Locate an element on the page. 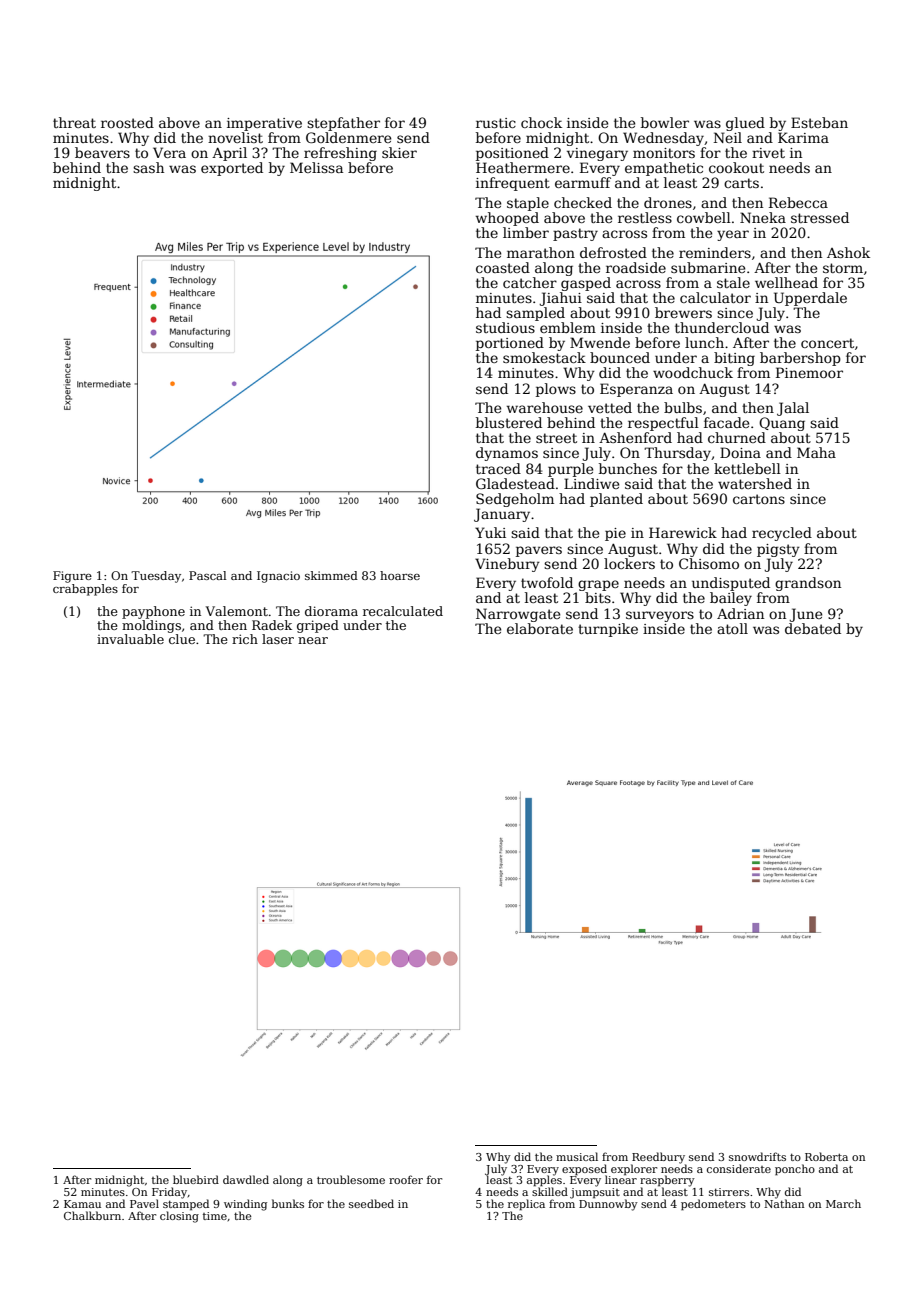 This page has width=924, height=1308. glued is located at coordinates (745, 124).
